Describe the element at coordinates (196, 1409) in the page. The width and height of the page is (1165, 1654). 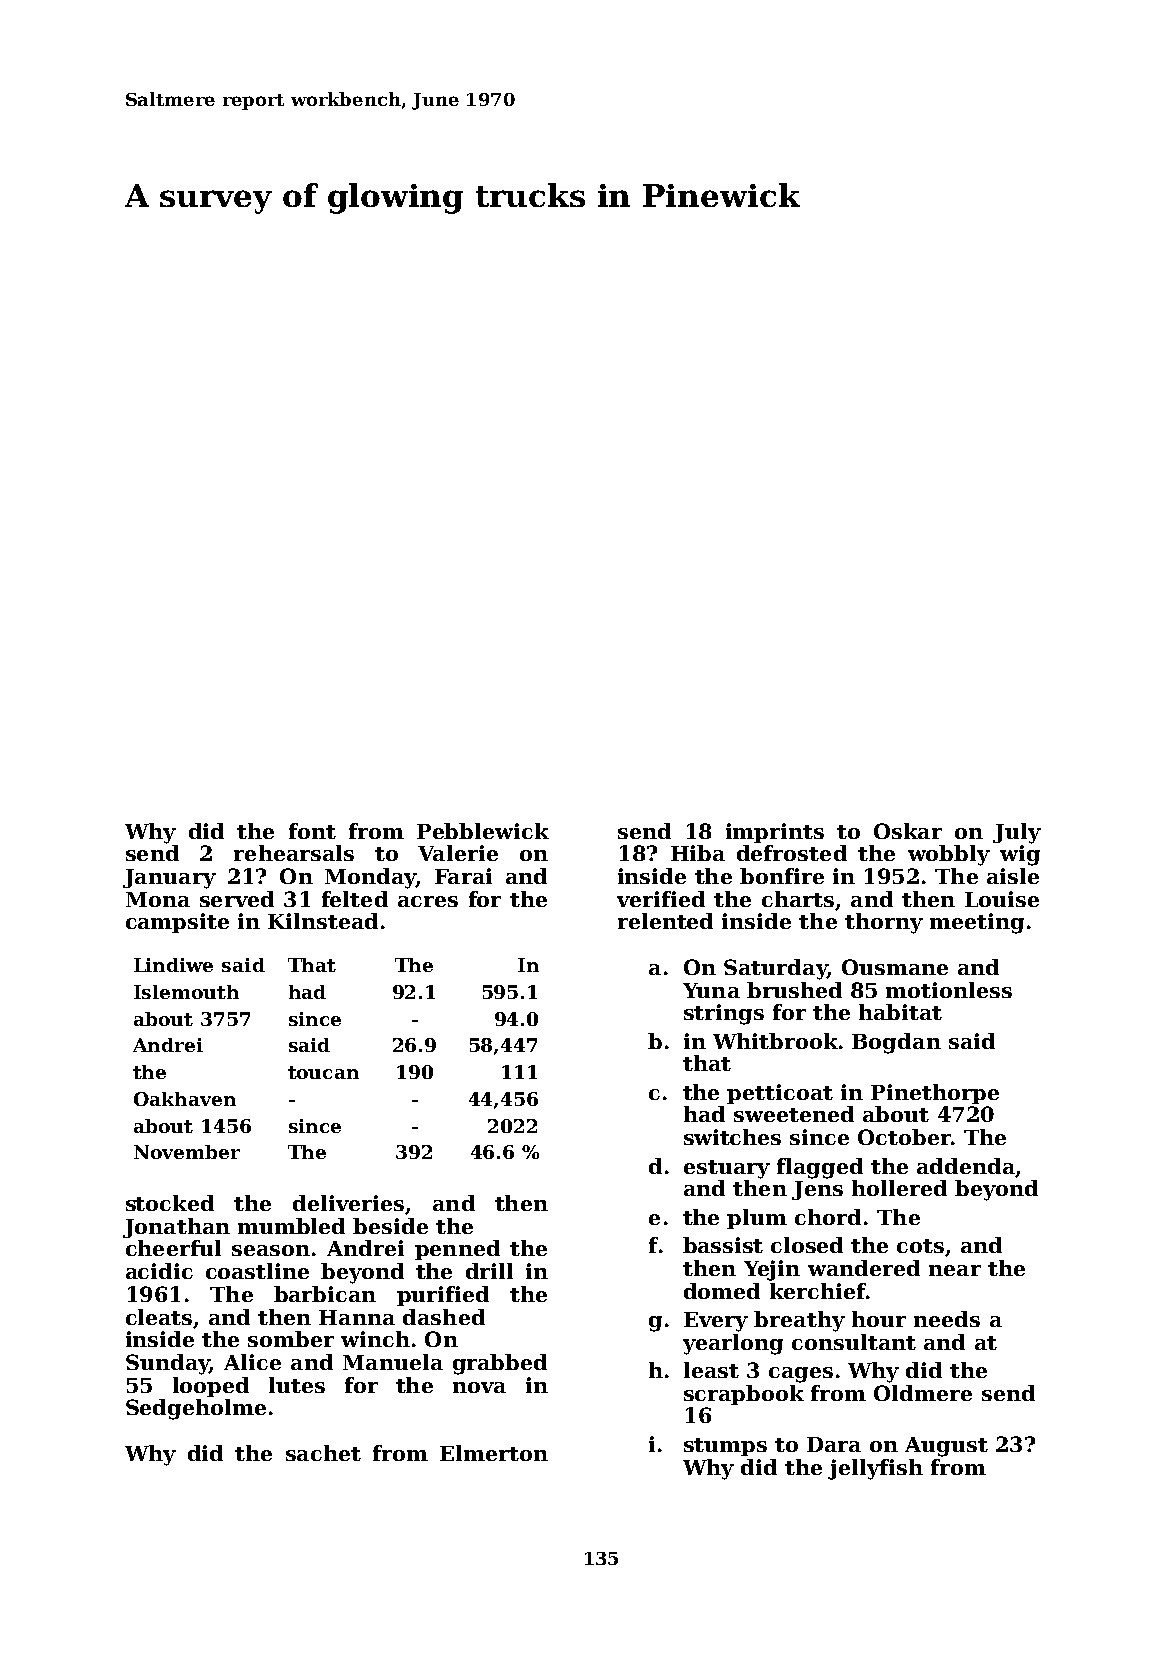
I see `Sedgeholme` at that location.
